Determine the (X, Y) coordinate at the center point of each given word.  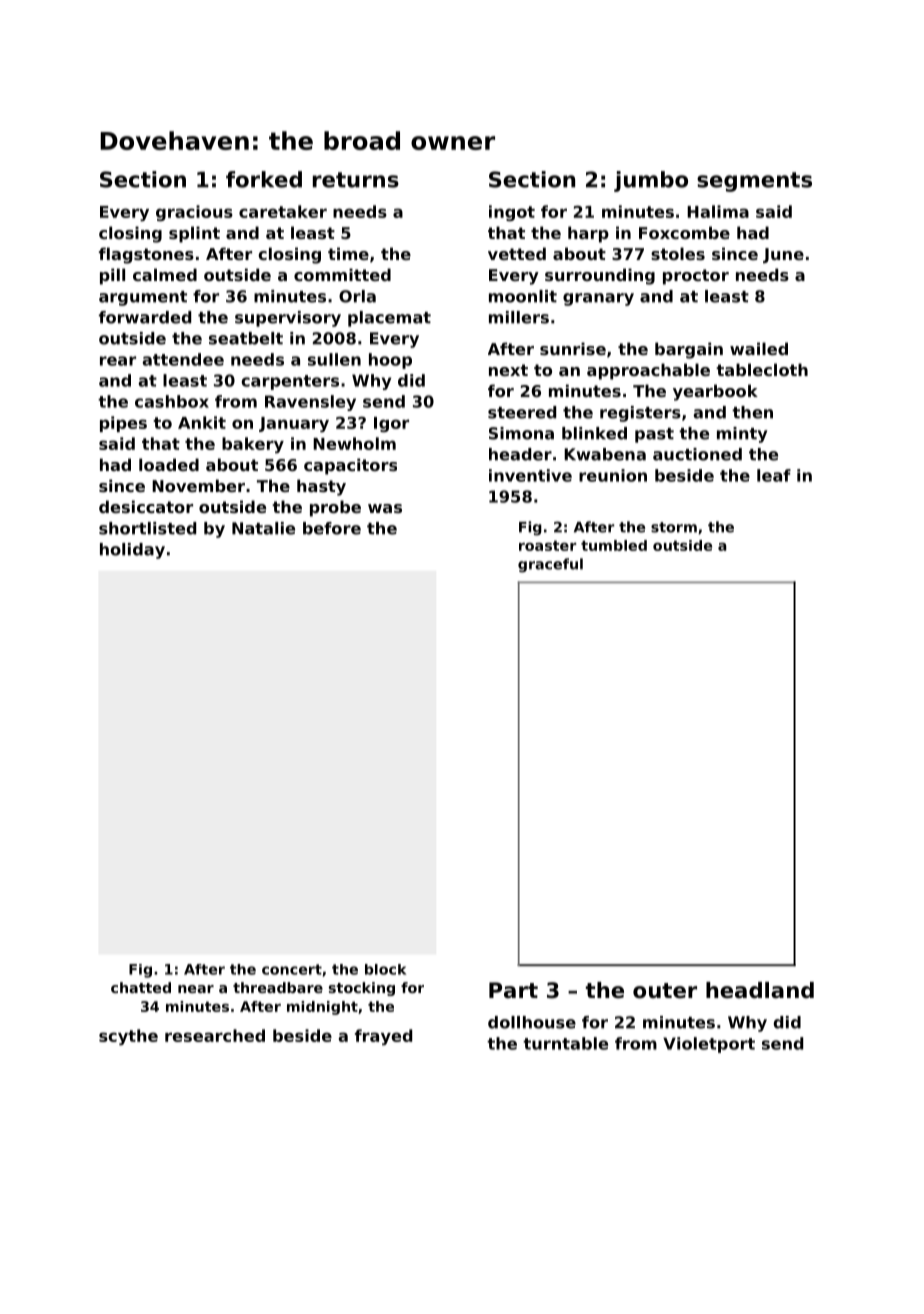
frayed (383, 1037)
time (348, 253)
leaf (774, 475)
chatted (141, 987)
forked (264, 179)
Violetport (709, 1045)
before (332, 528)
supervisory (288, 319)
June (783, 255)
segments (754, 182)
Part (513, 990)
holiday (132, 551)
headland (760, 990)
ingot (512, 213)
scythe (128, 1037)
